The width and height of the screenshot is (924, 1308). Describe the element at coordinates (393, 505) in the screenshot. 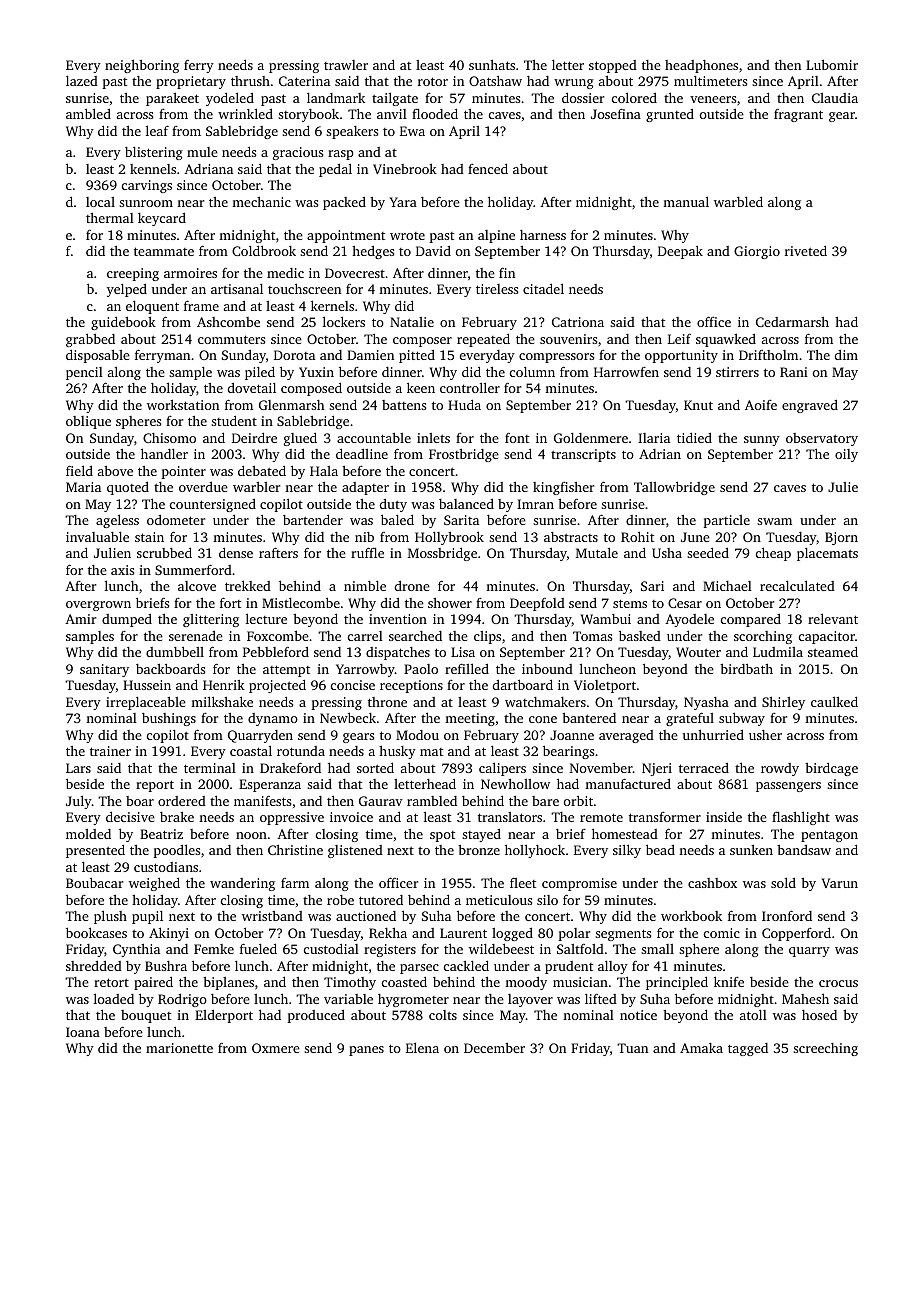

I see `duty` at that location.
